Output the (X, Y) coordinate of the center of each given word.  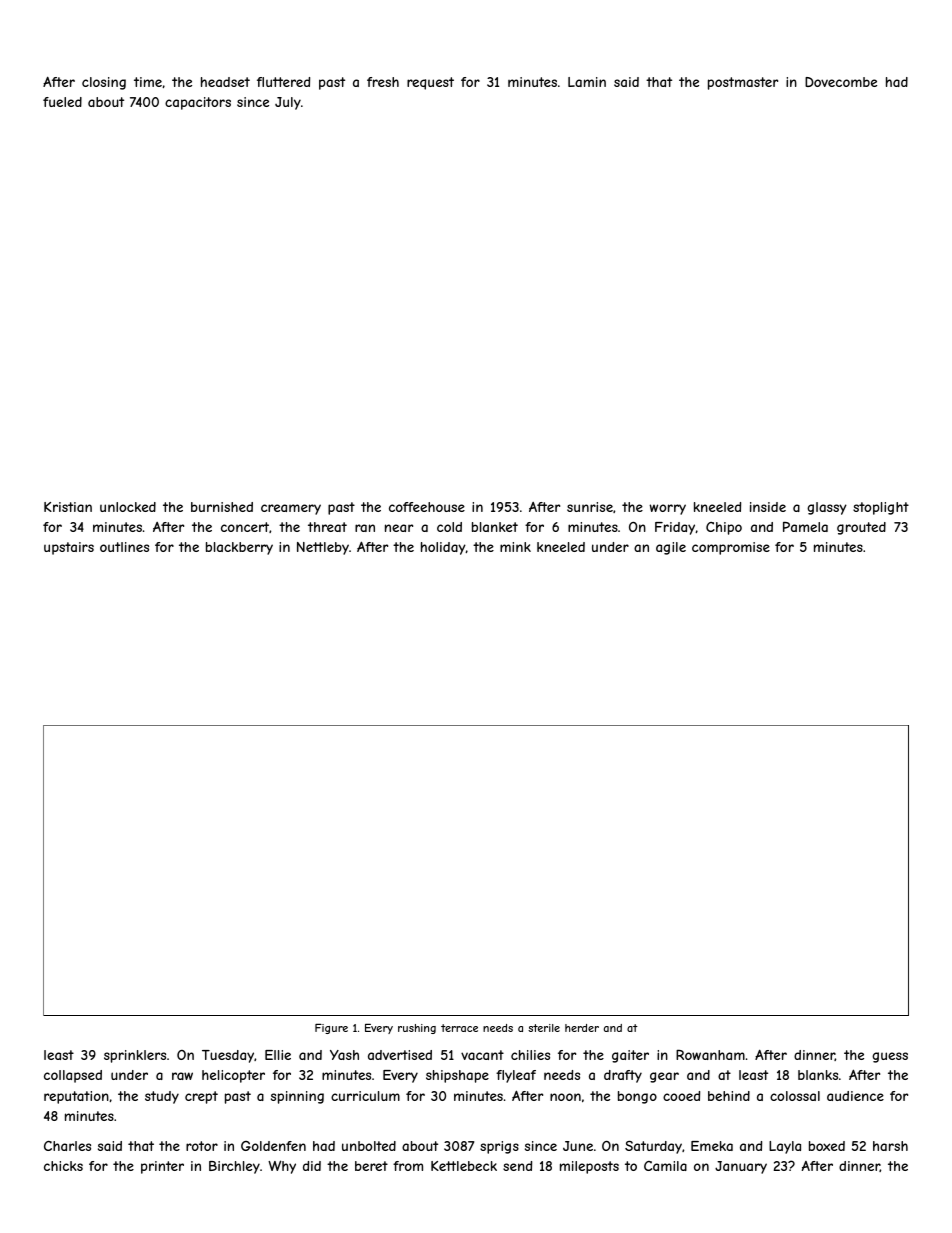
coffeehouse (427, 507)
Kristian (68, 507)
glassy (827, 508)
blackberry (239, 548)
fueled (62, 102)
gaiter (630, 1056)
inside (768, 507)
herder (582, 1028)
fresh (383, 82)
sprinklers (135, 1056)
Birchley (234, 1167)
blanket (495, 527)
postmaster (743, 83)
